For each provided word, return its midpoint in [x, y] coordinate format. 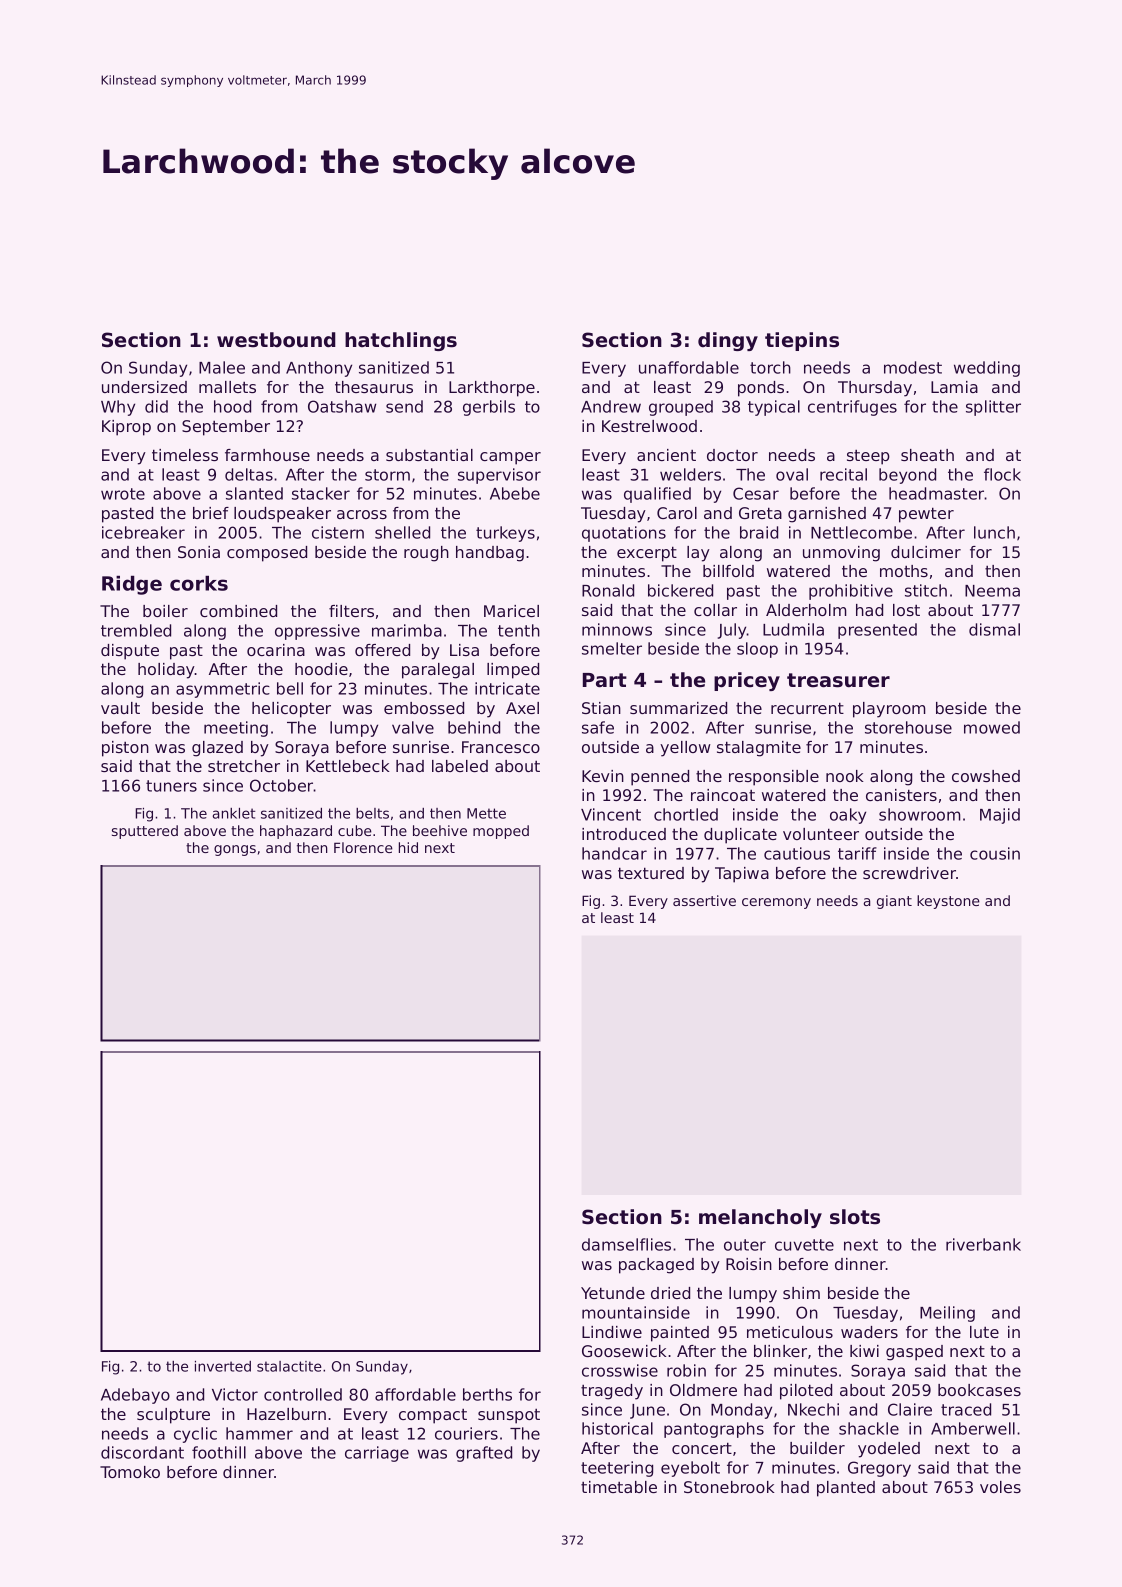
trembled [136, 630]
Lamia [954, 387]
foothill [219, 1452]
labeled [460, 766]
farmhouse [267, 455]
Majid [1000, 816]
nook [845, 776]
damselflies [626, 1244]
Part [605, 680]
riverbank [983, 1244]
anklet [234, 813]
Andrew [611, 406]
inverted [223, 1366]
